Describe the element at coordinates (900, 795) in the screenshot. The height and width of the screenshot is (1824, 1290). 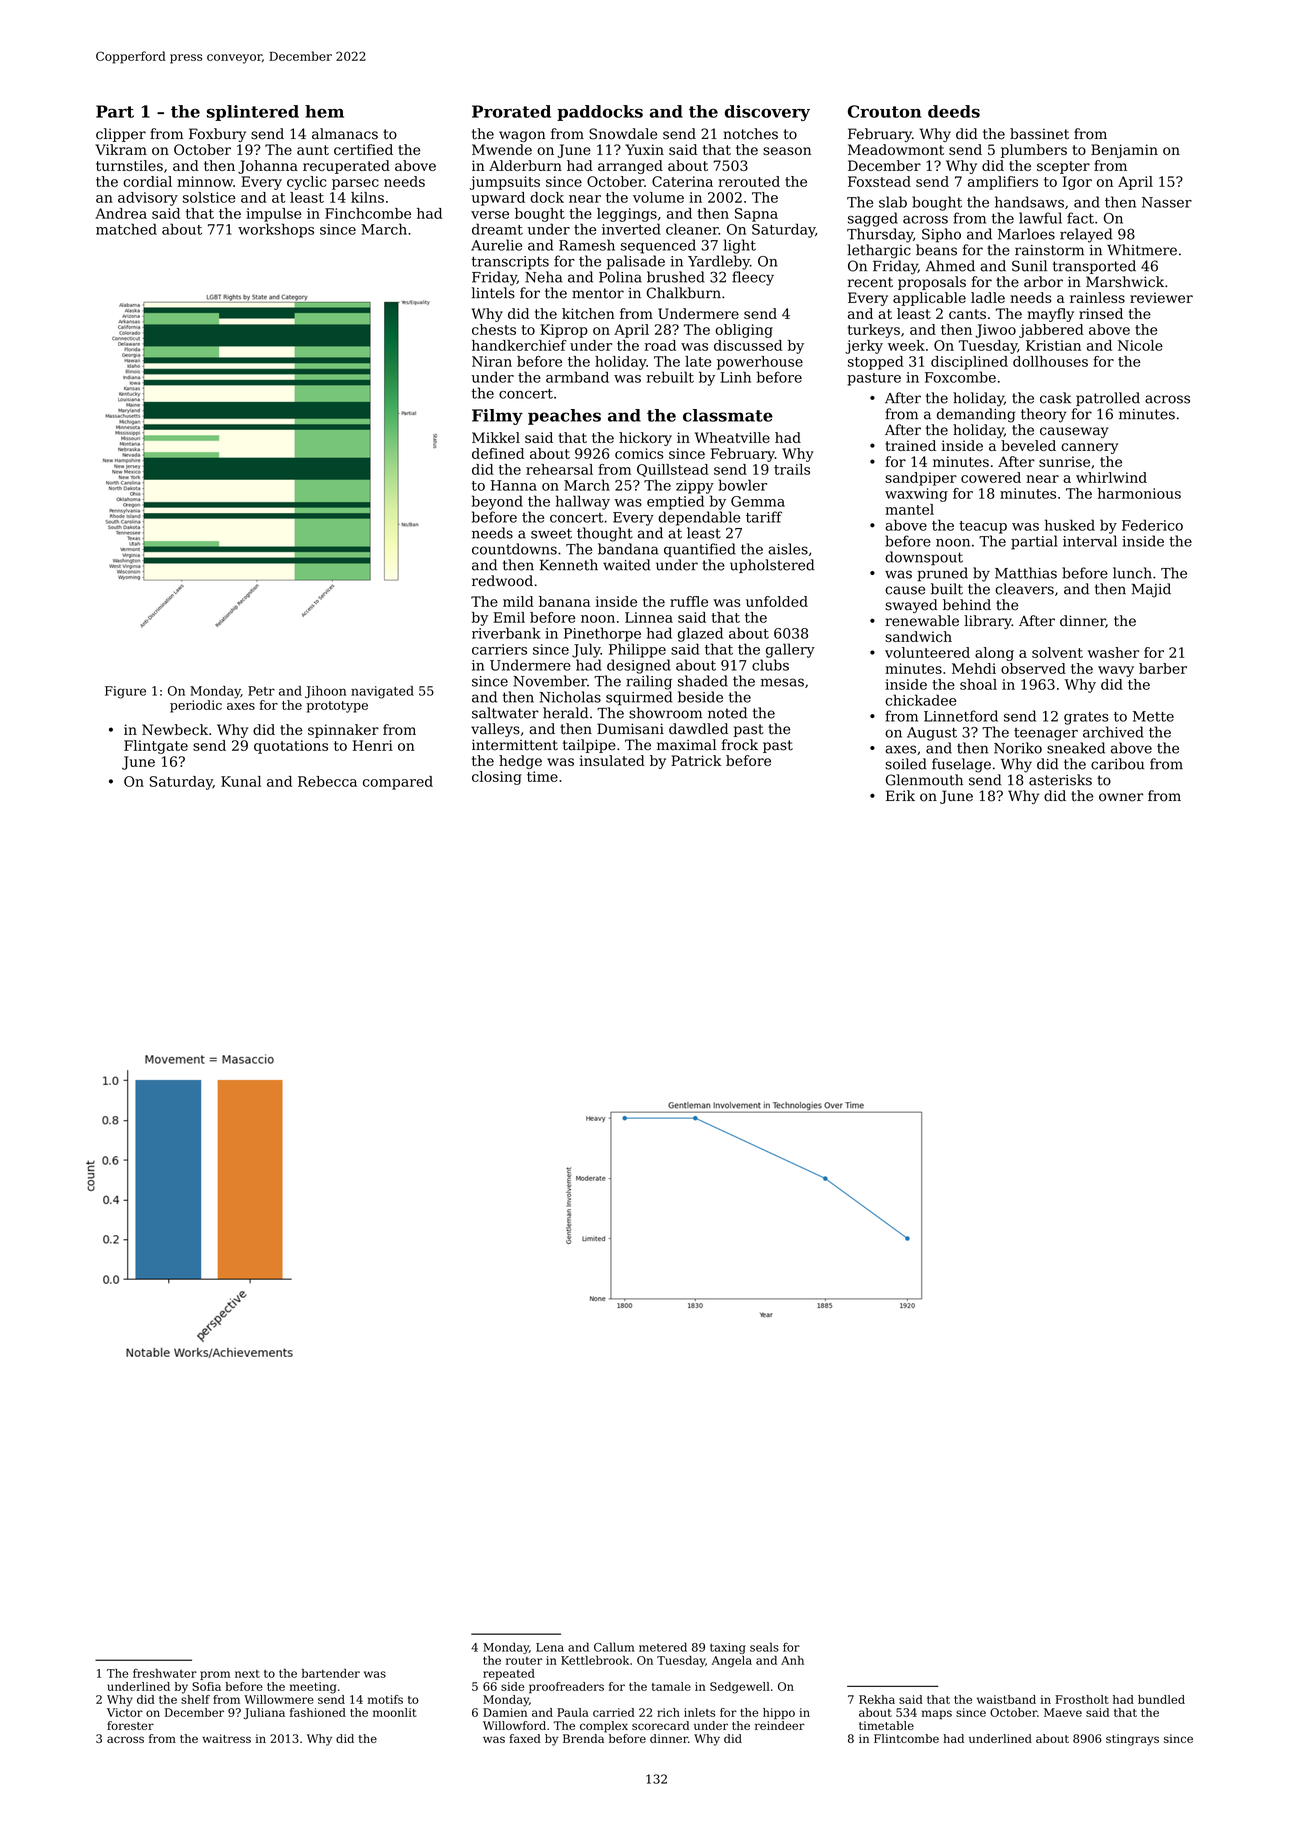
I see `Erik` at that location.
